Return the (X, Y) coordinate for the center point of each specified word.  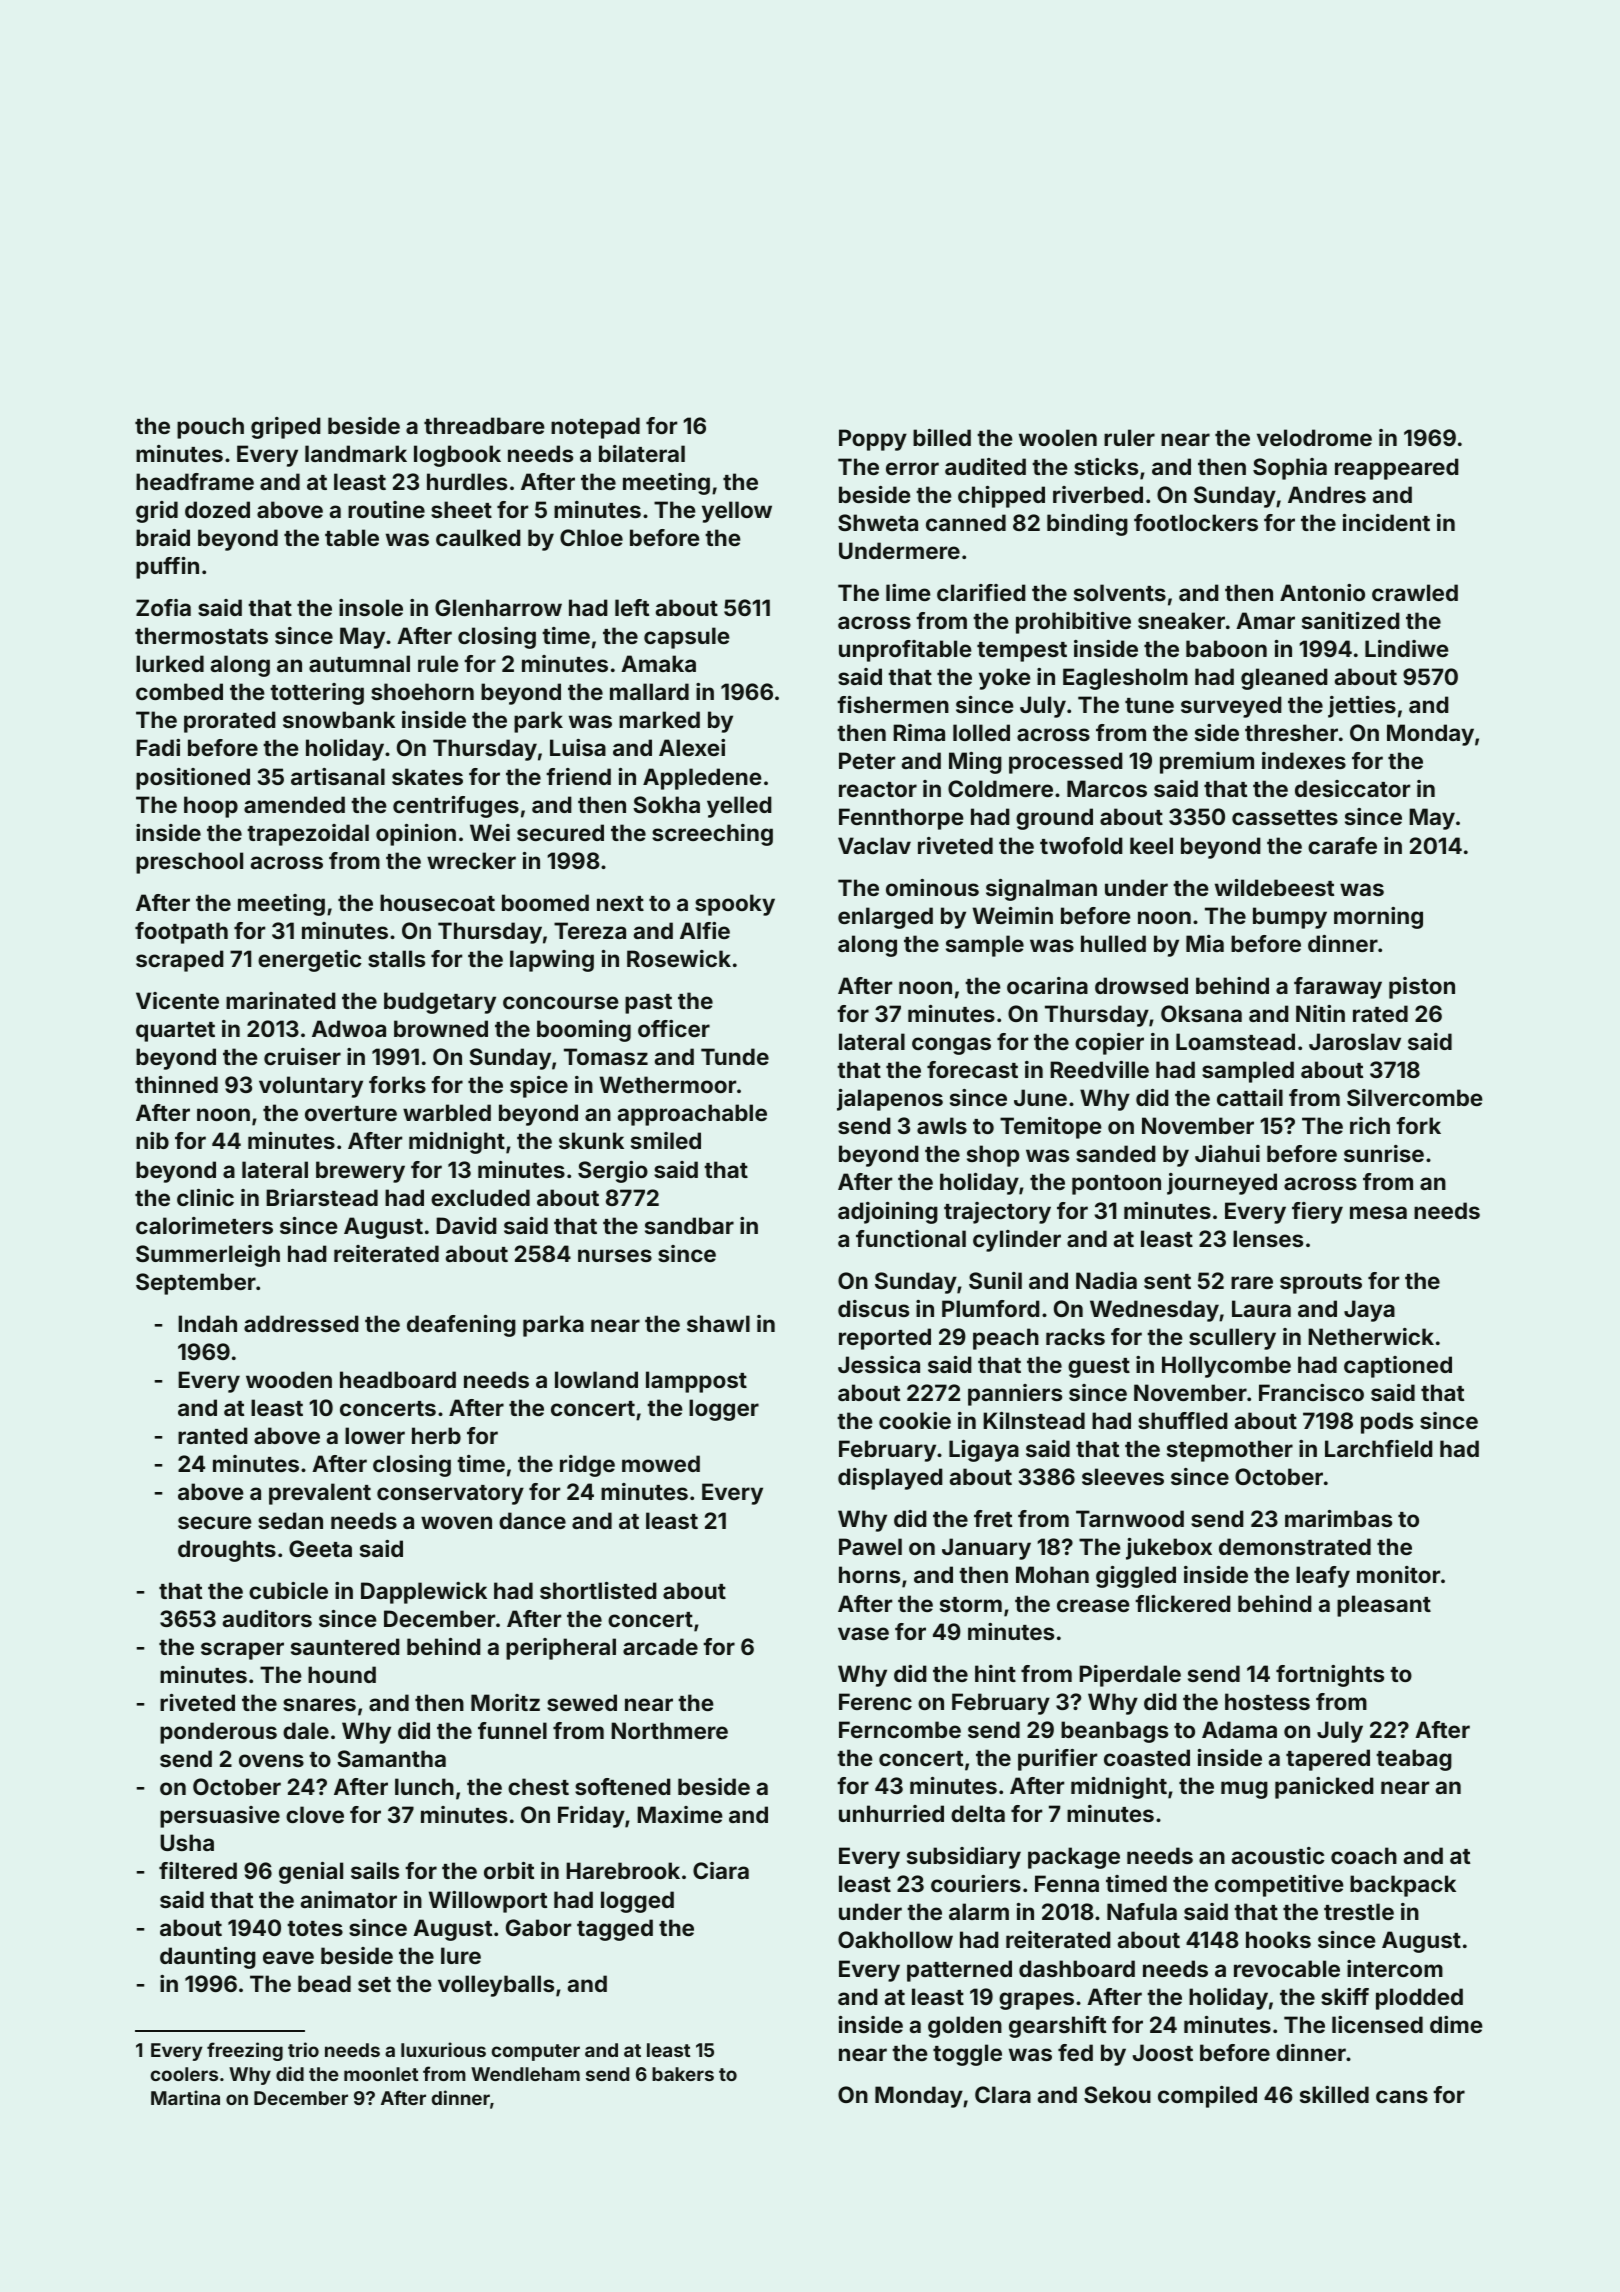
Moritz (505, 1702)
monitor (1398, 1574)
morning (1378, 918)
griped (286, 428)
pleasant (1384, 1606)
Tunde (735, 1056)
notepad (595, 428)
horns (869, 1574)
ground (1054, 819)
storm (971, 1604)
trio (303, 2049)
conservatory (450, 1495)
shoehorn (422, 691)
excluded (480, 1197)
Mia (1205, 943)
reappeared (1397, 469)
